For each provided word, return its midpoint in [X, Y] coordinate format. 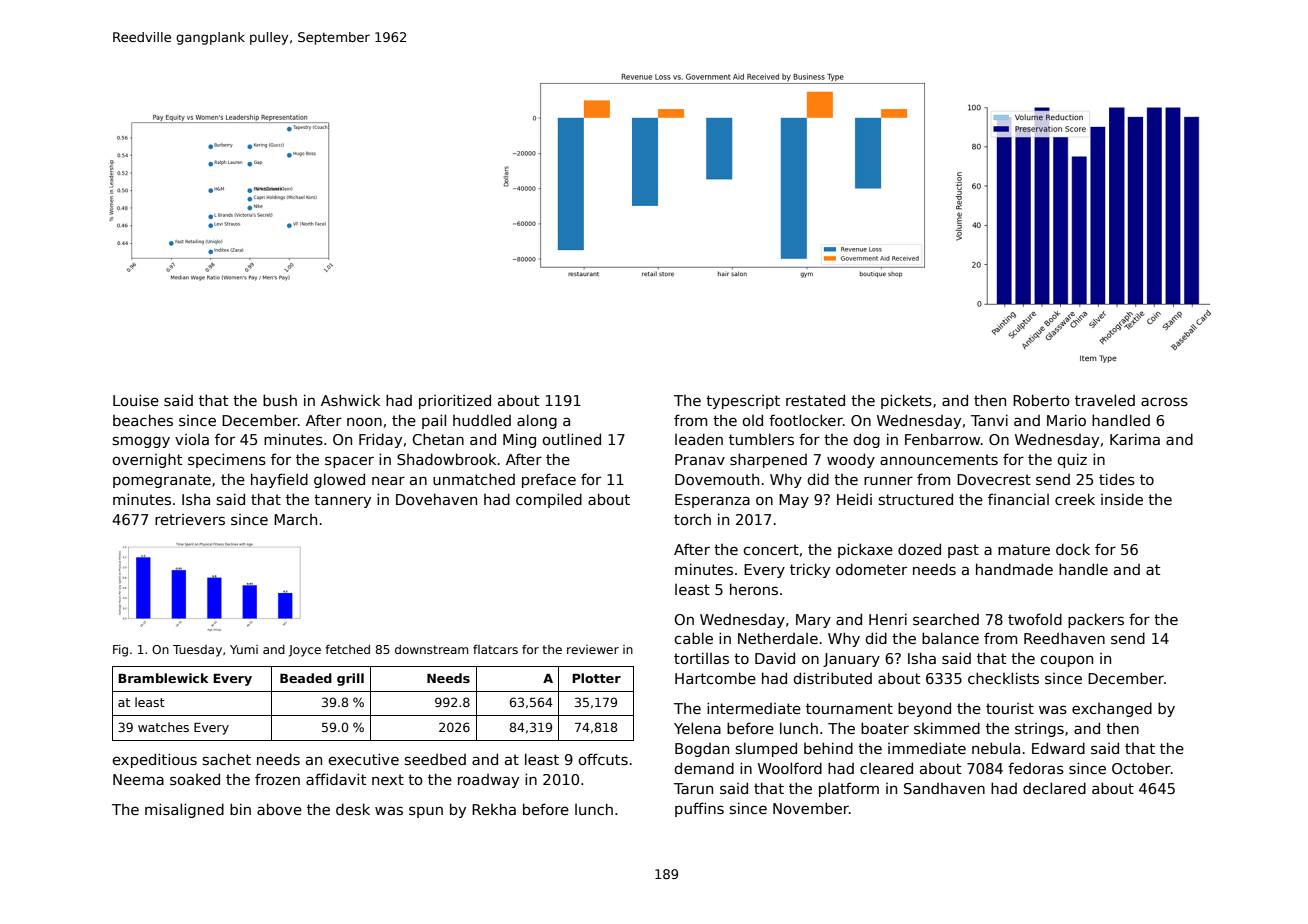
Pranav [700, 459]
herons [754, 589]
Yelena [697, 728]
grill [350, 679]
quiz [1072, 460]
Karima [1135, 439]
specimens [227, 460]
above [279, 809]
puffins [699, 809]
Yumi [244, 649]
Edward [1058, 748]
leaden [699, 439]
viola [192, 439]
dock [1073, 549]
